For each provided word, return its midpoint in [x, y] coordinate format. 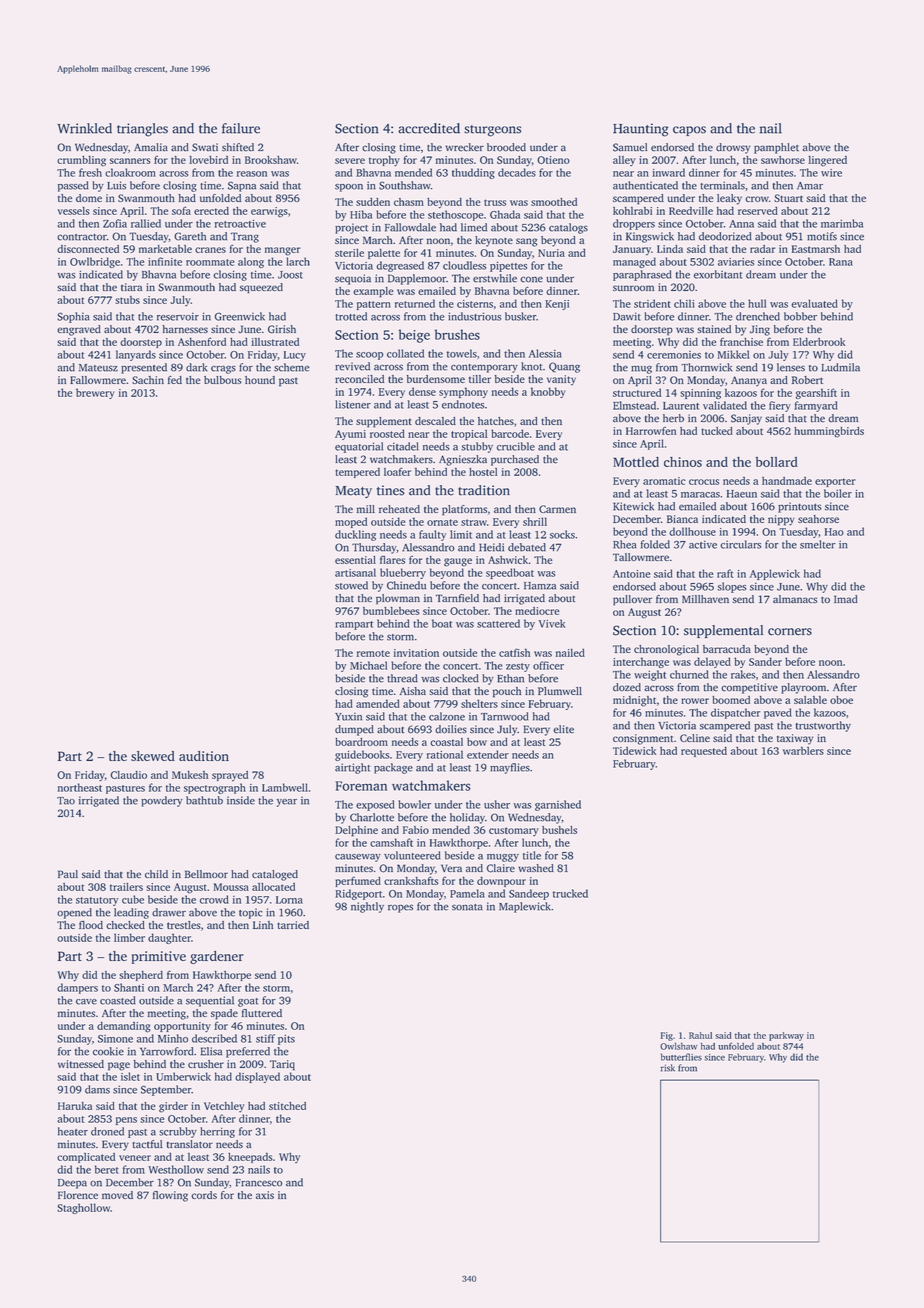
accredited [429, 128]
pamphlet [776, 148]
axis [265, 1195]
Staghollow [84, 1208]
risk [668, 1068]
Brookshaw [271, 160]
